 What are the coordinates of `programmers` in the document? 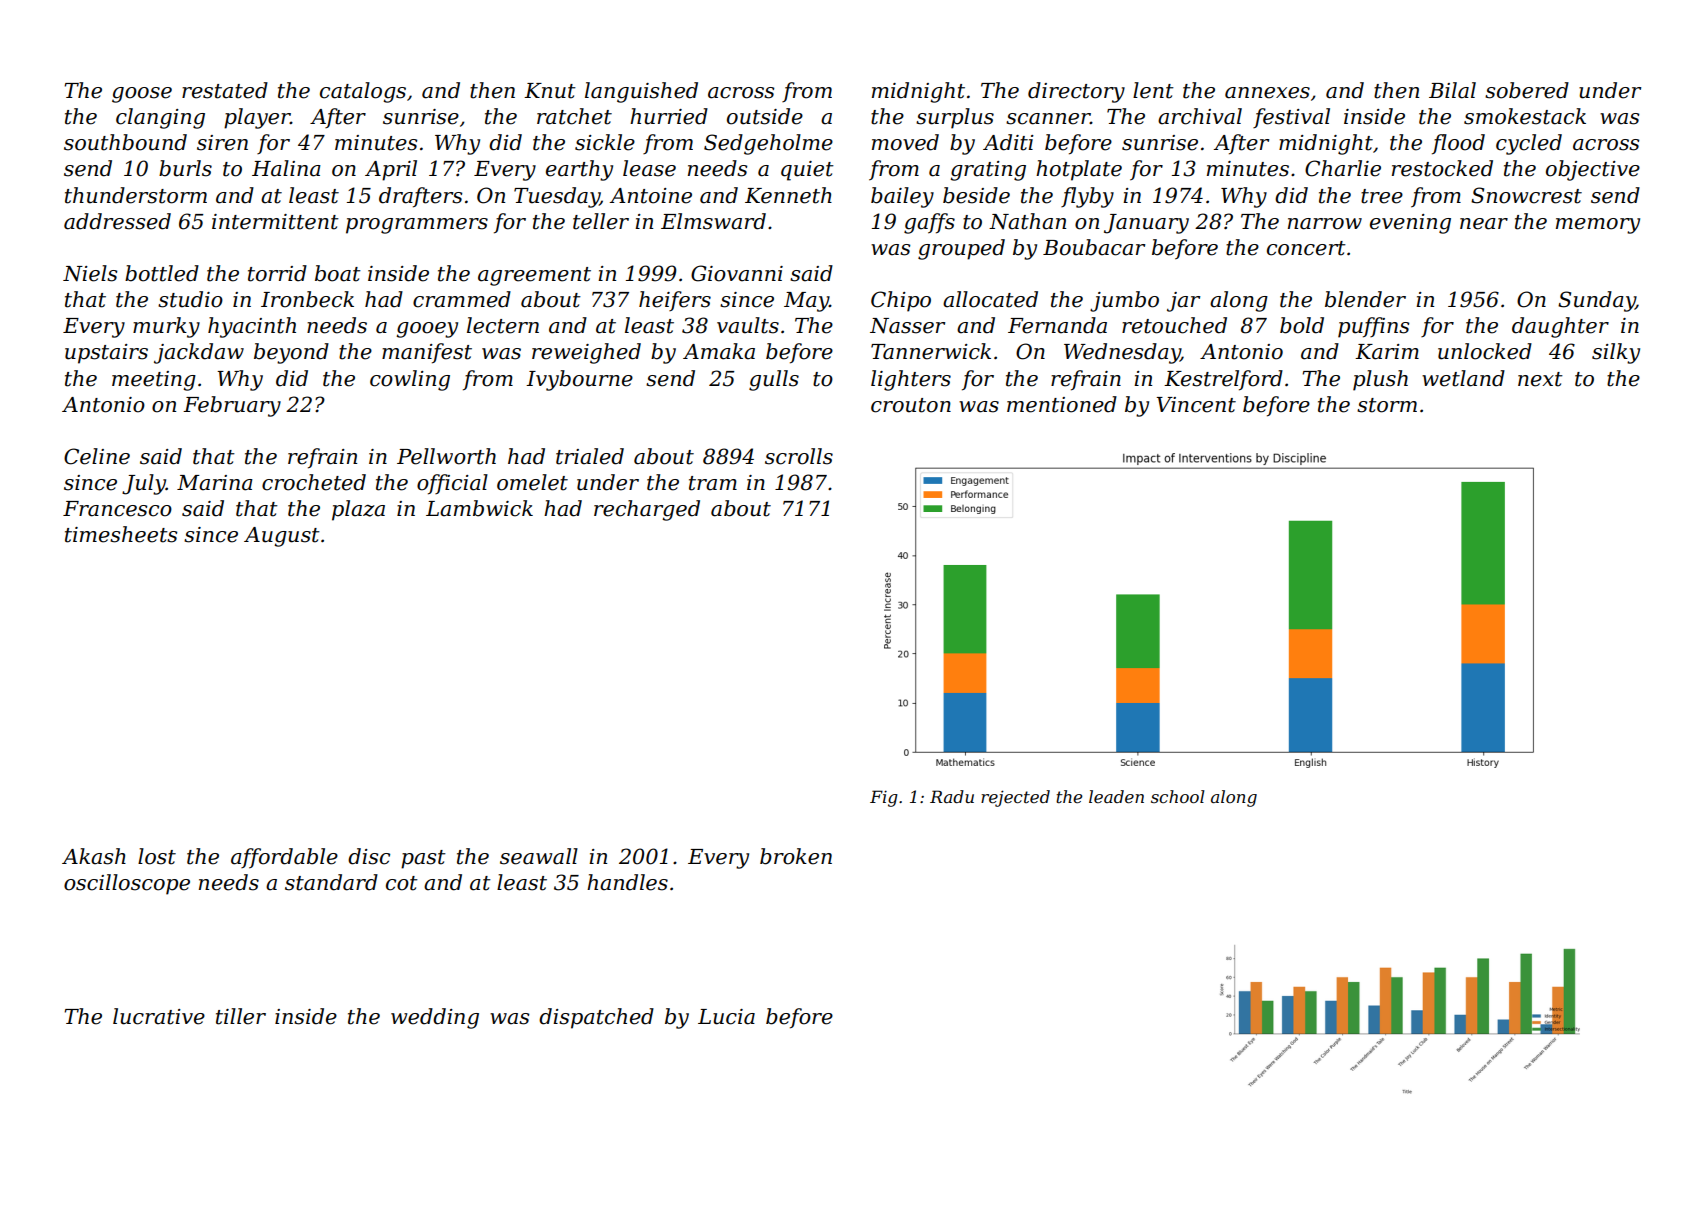 It's located at (417, 226).
